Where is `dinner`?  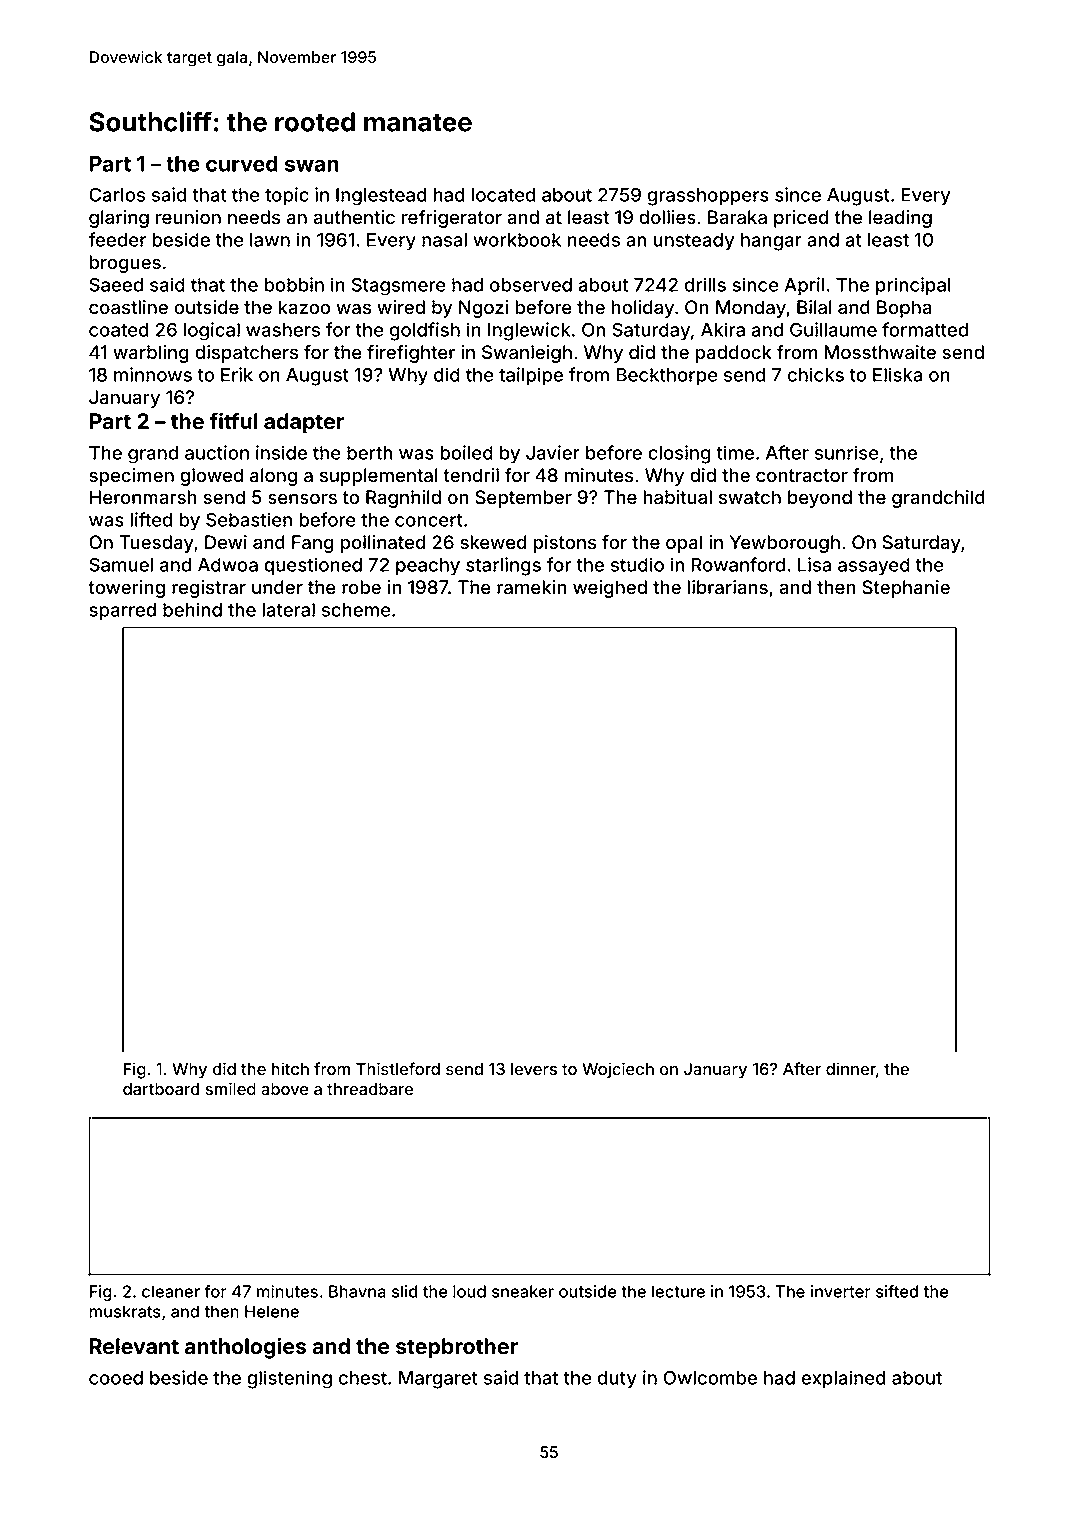
dinner is located at coordinates (851, 1068).
